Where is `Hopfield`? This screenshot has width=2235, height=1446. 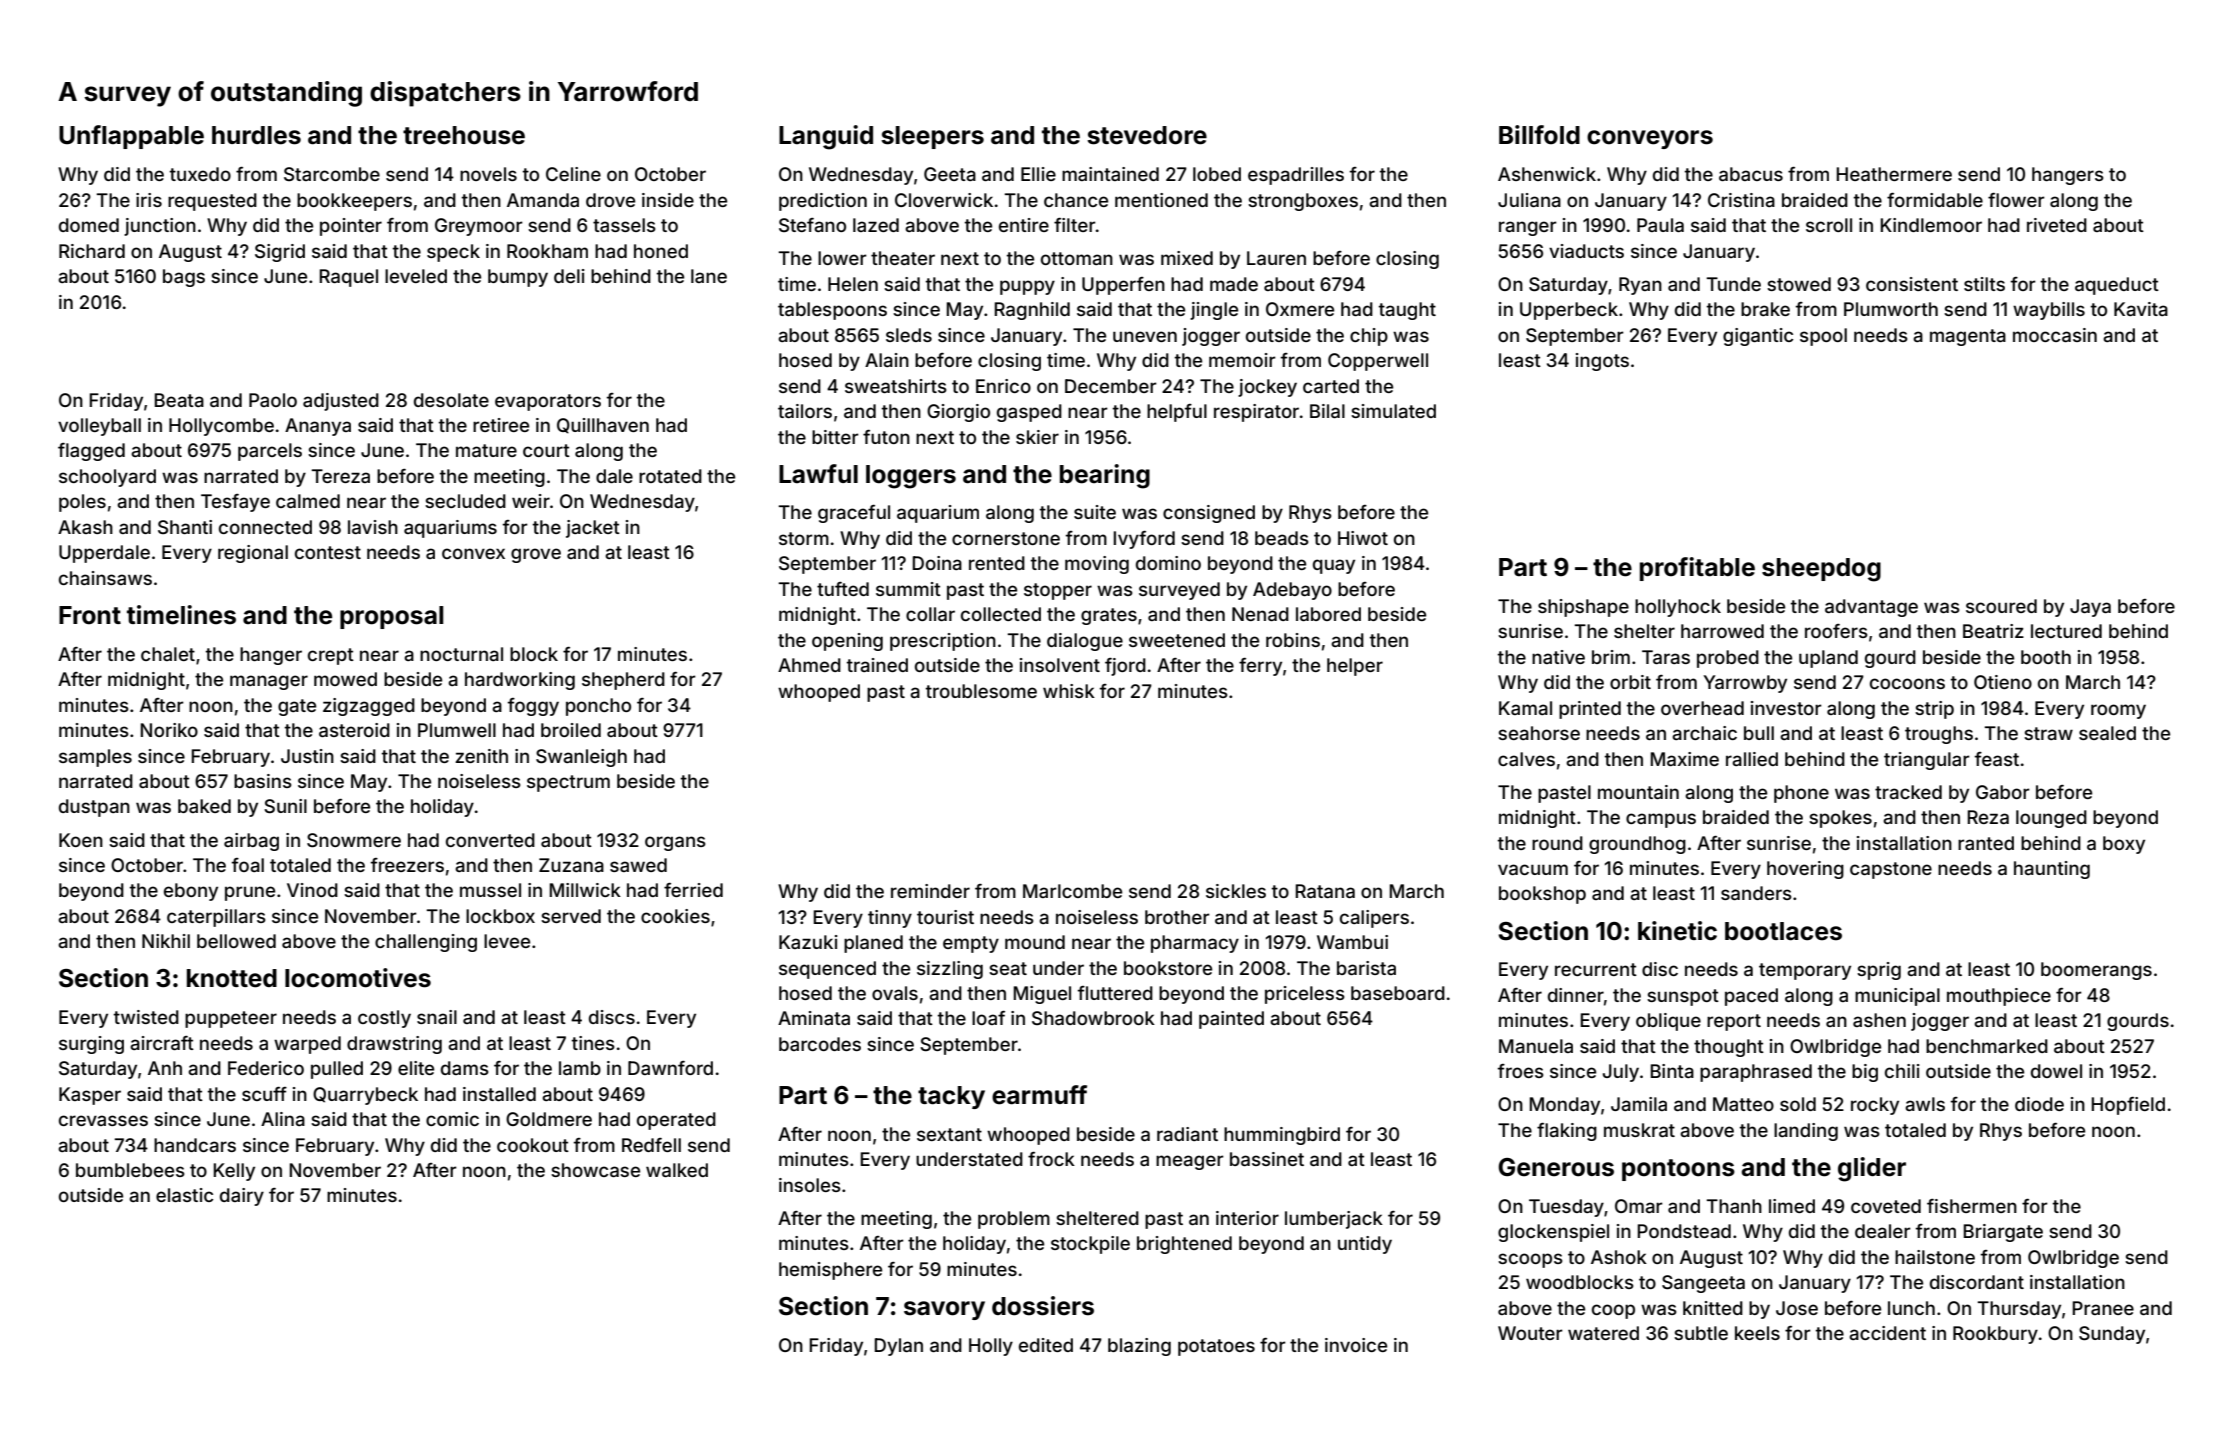 Hopfield is located at coordinates (2128, 1106).
